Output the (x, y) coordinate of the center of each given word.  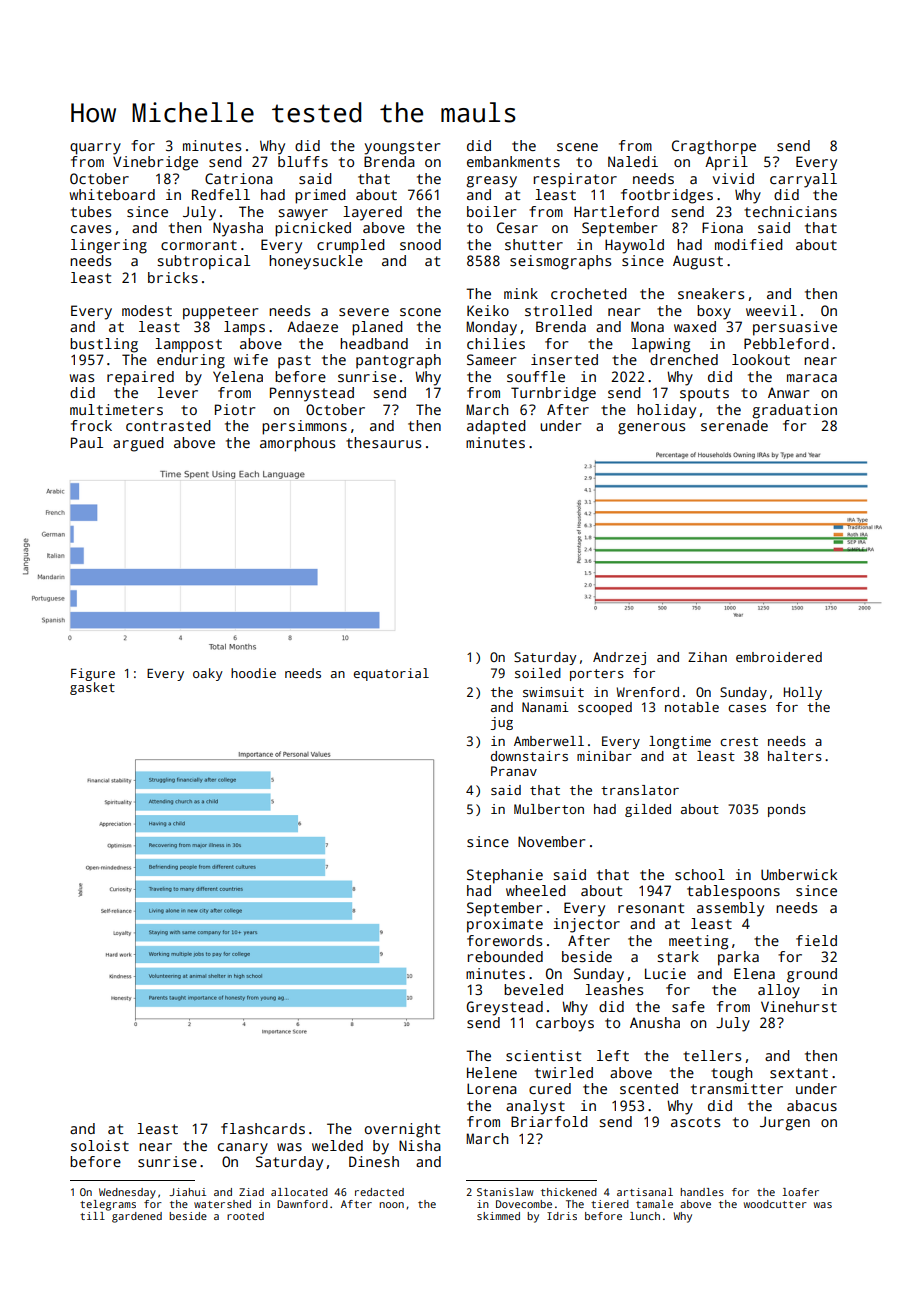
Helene (492, 1072)
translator (640, 790)
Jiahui (187, 1192)
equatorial (391, 674)
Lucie (665, 973)
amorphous (297, 444)
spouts (704, 395)
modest (147, 310)
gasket (92, 688)
